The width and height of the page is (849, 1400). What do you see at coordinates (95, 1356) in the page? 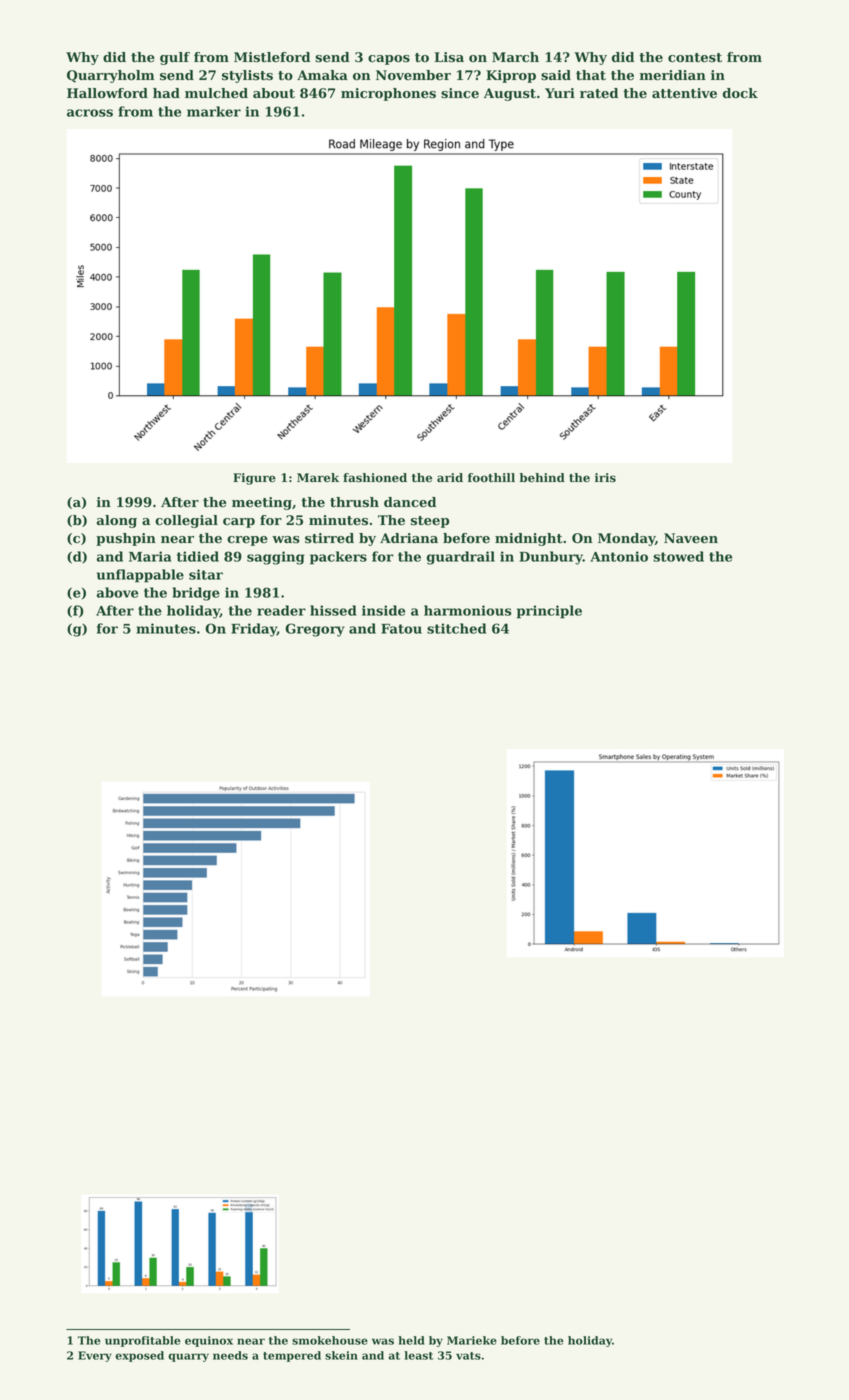
I see `Every` at bounding box center [95, 1356].
